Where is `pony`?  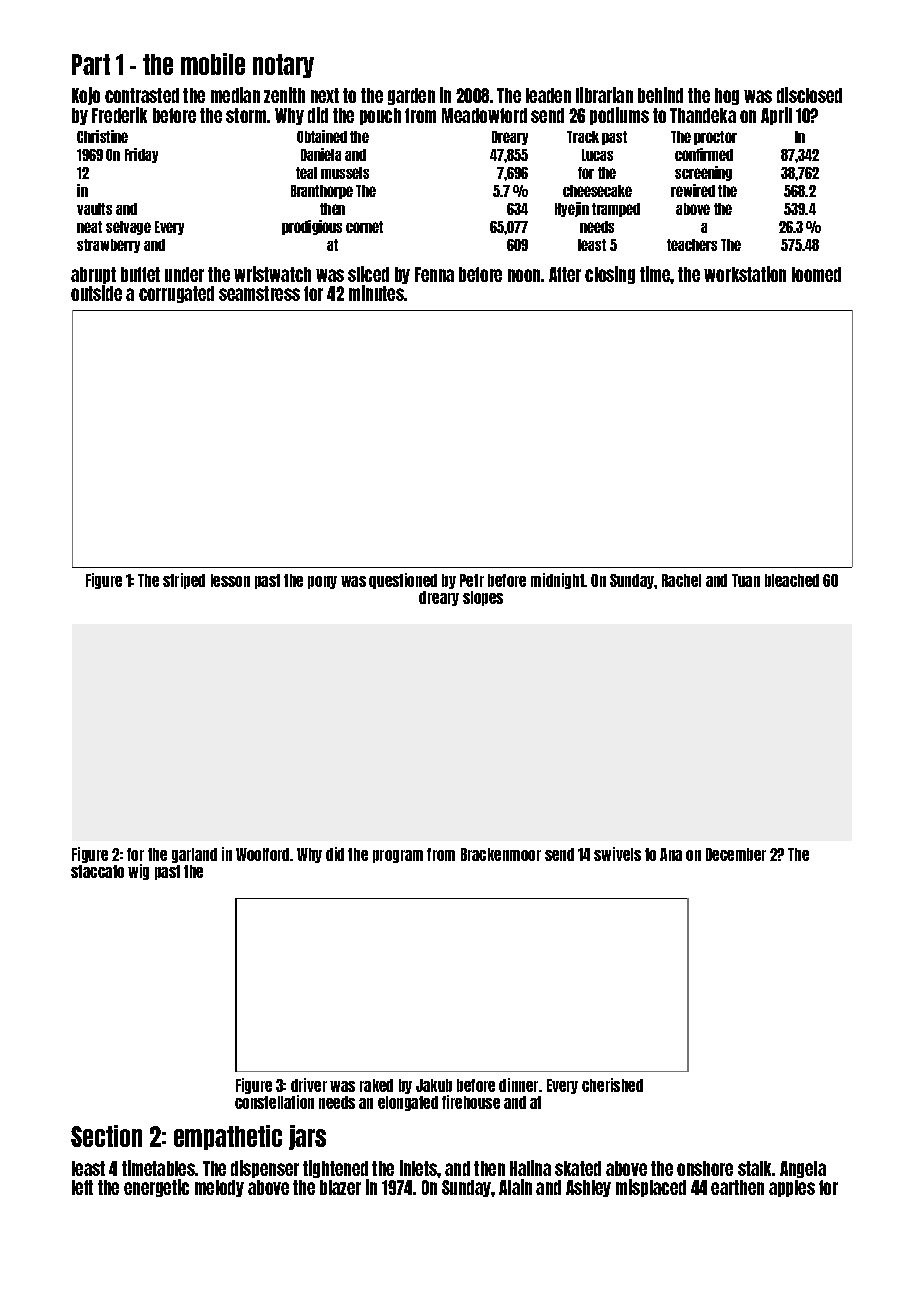
pony is located at coordinates (322, 582).
